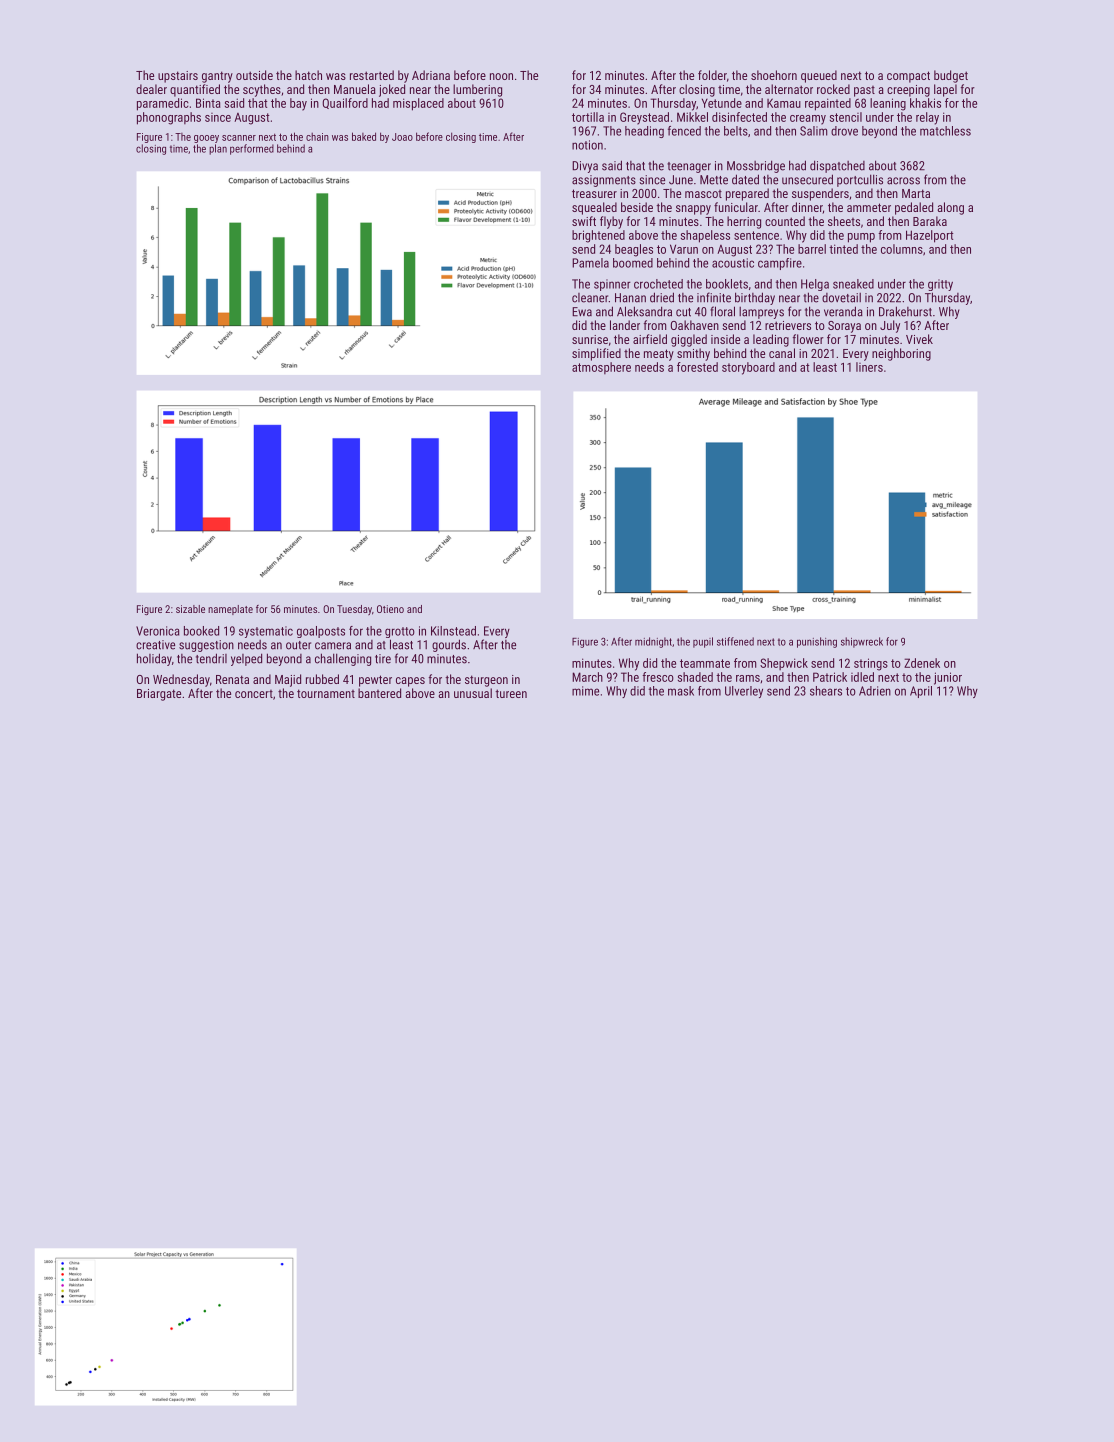 Image resolution: width=1114 pixels, height=1442 pixels. What do you see at coordinates (748, 368) in the page?
I see `storyboard` at bounding box center [748, 368].
